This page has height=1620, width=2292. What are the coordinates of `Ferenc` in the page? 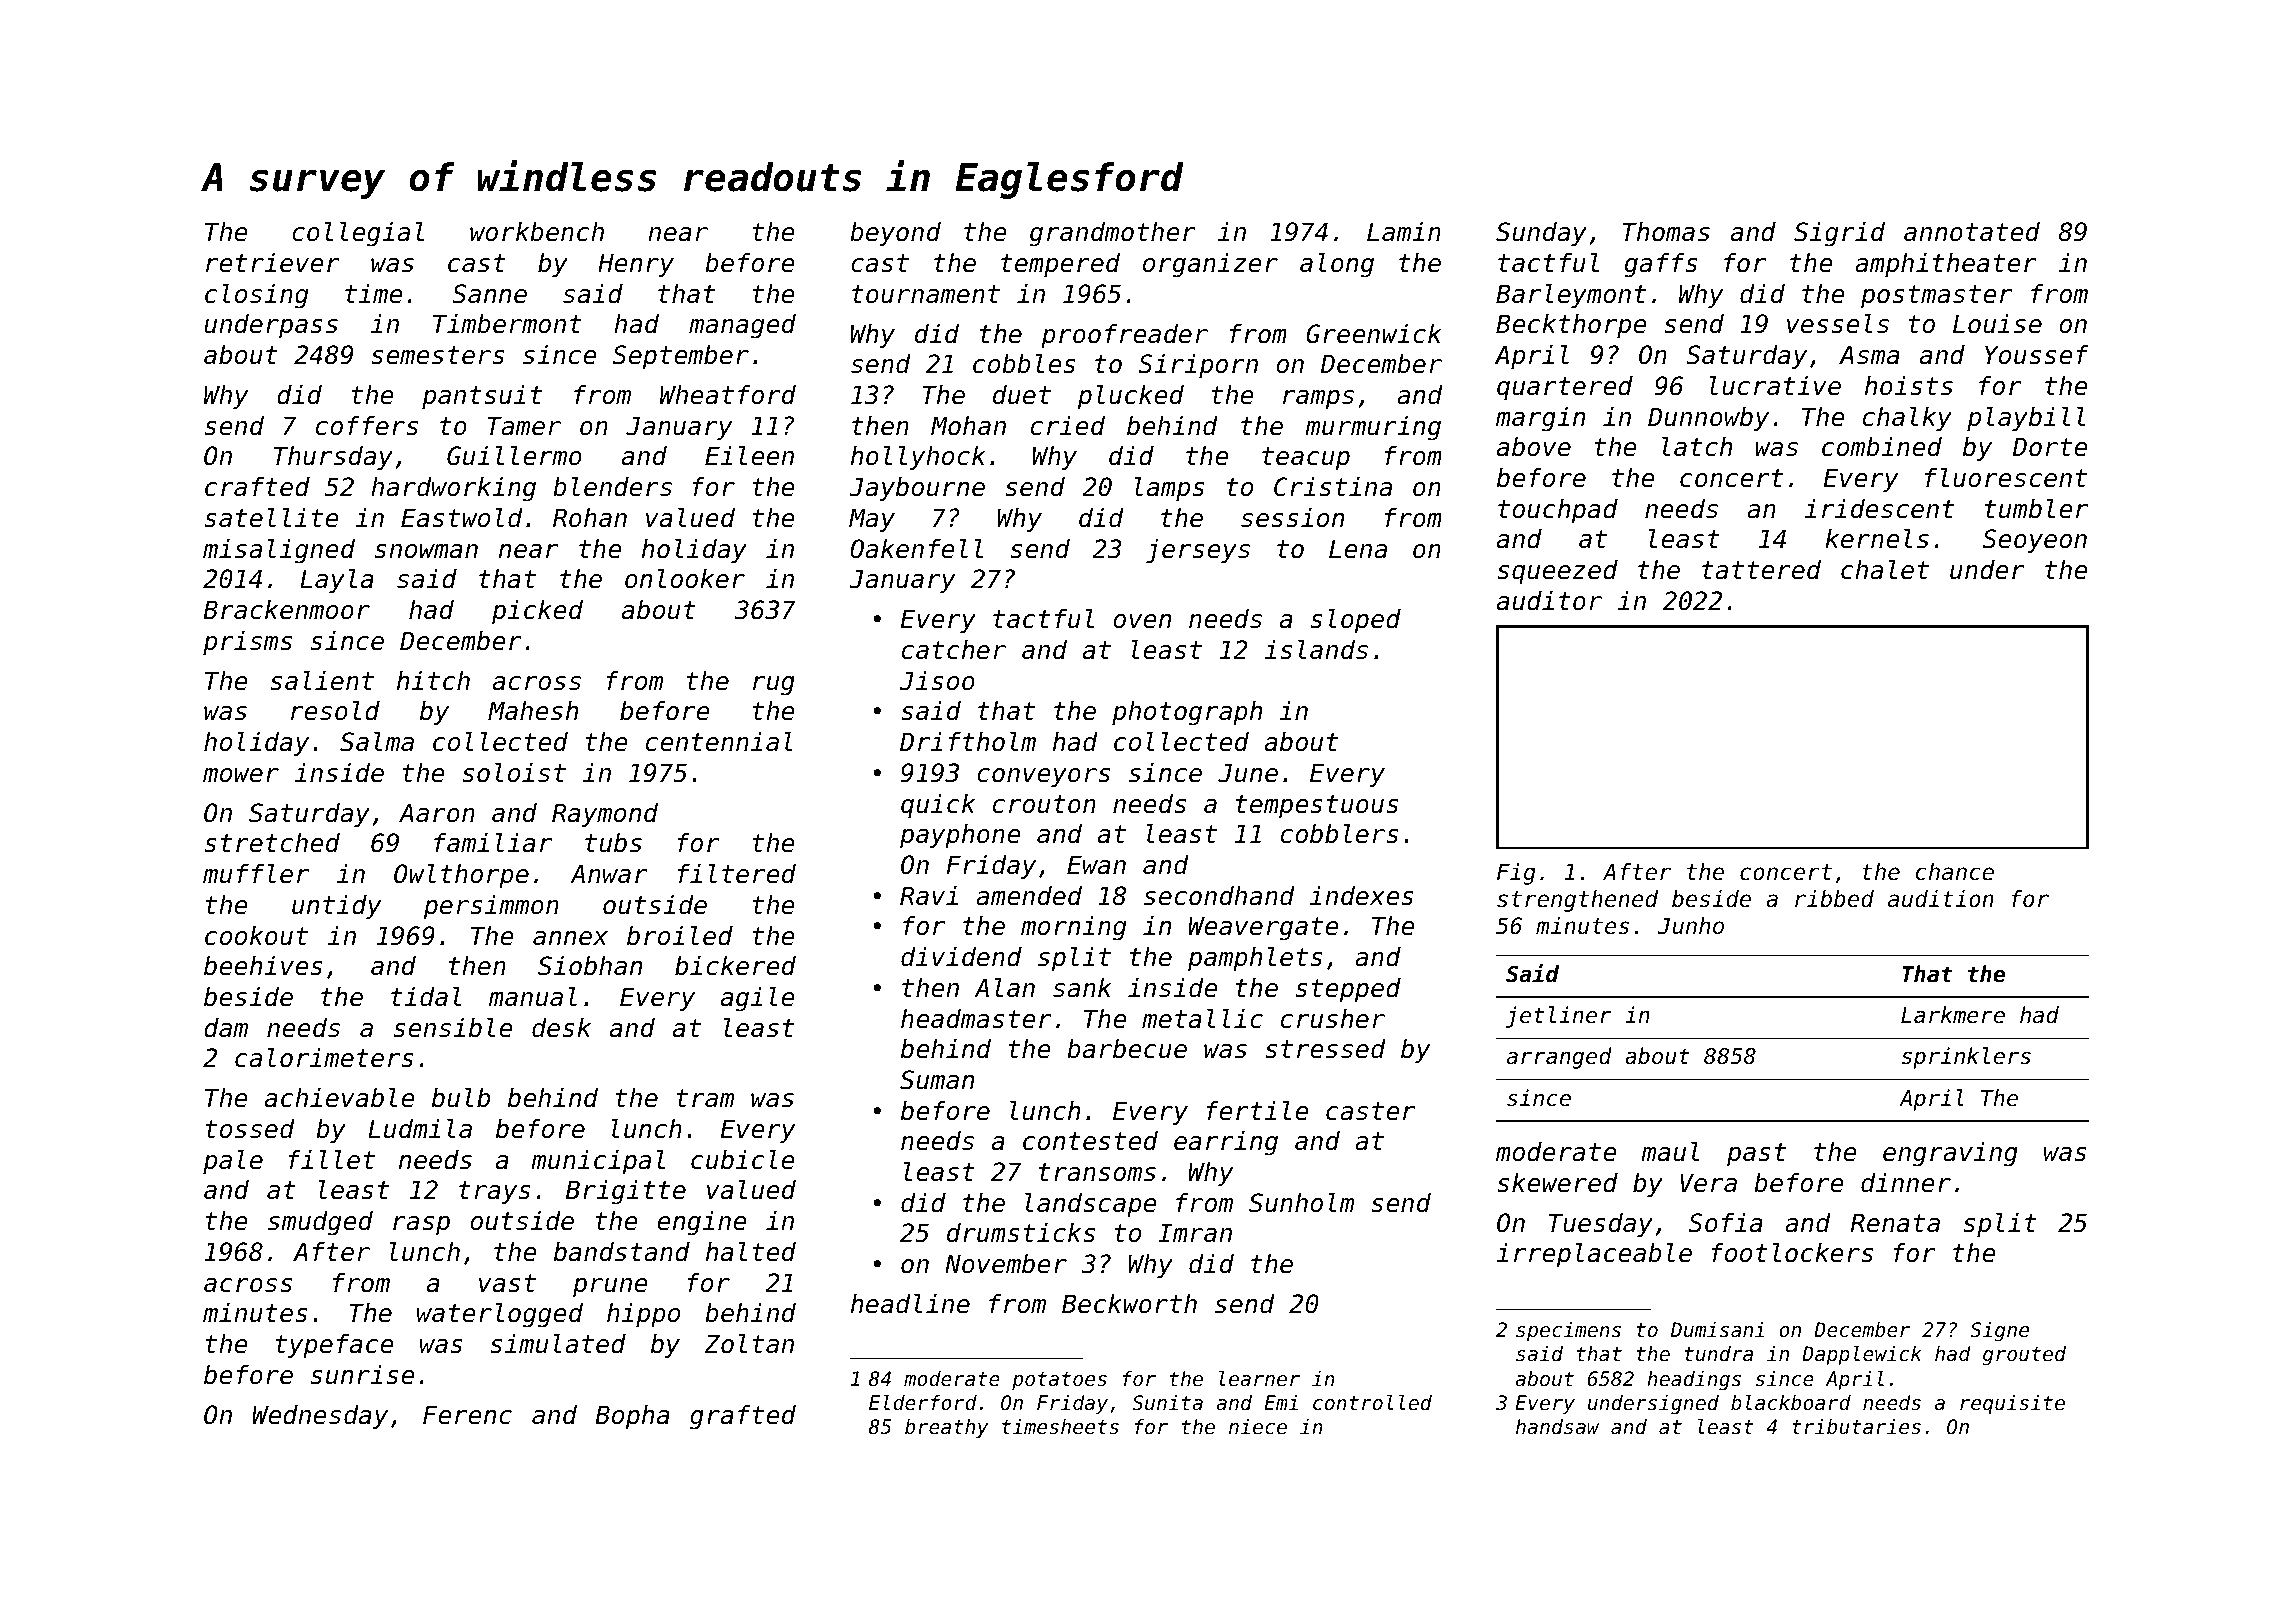 It's located at (467, 1415).
